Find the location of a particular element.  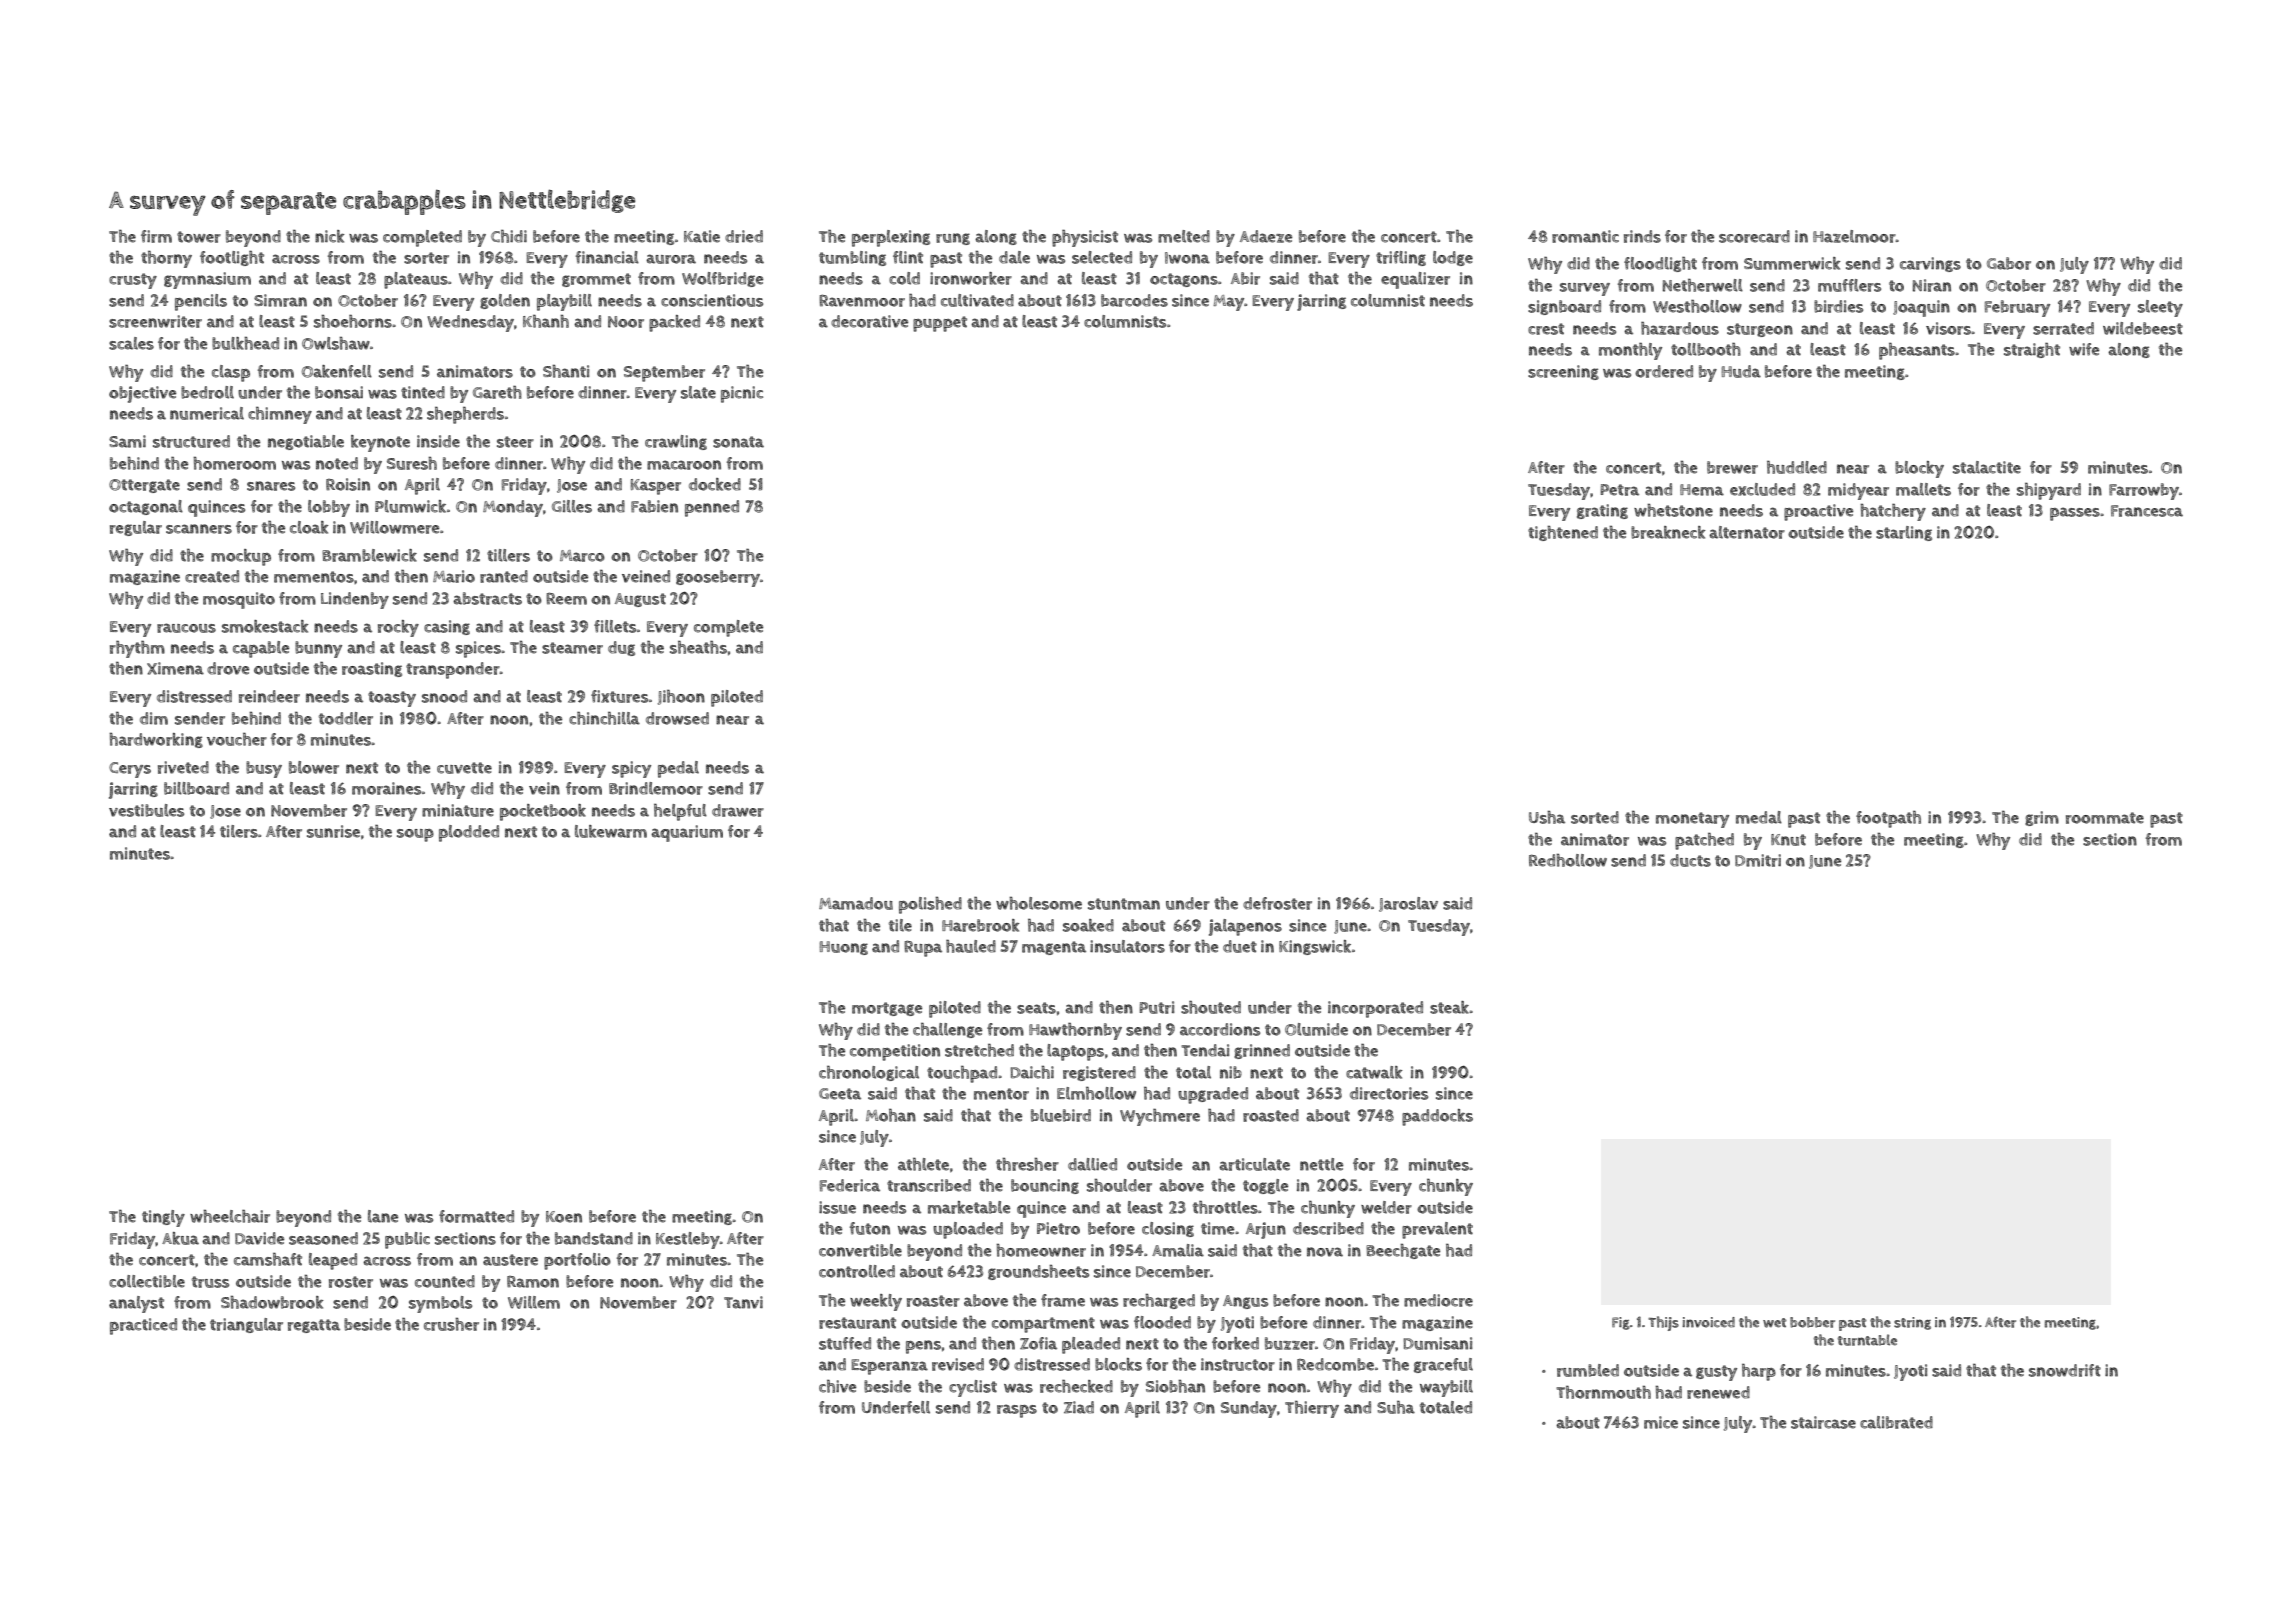

paddocks is located at coordinates (1437, 1117).
